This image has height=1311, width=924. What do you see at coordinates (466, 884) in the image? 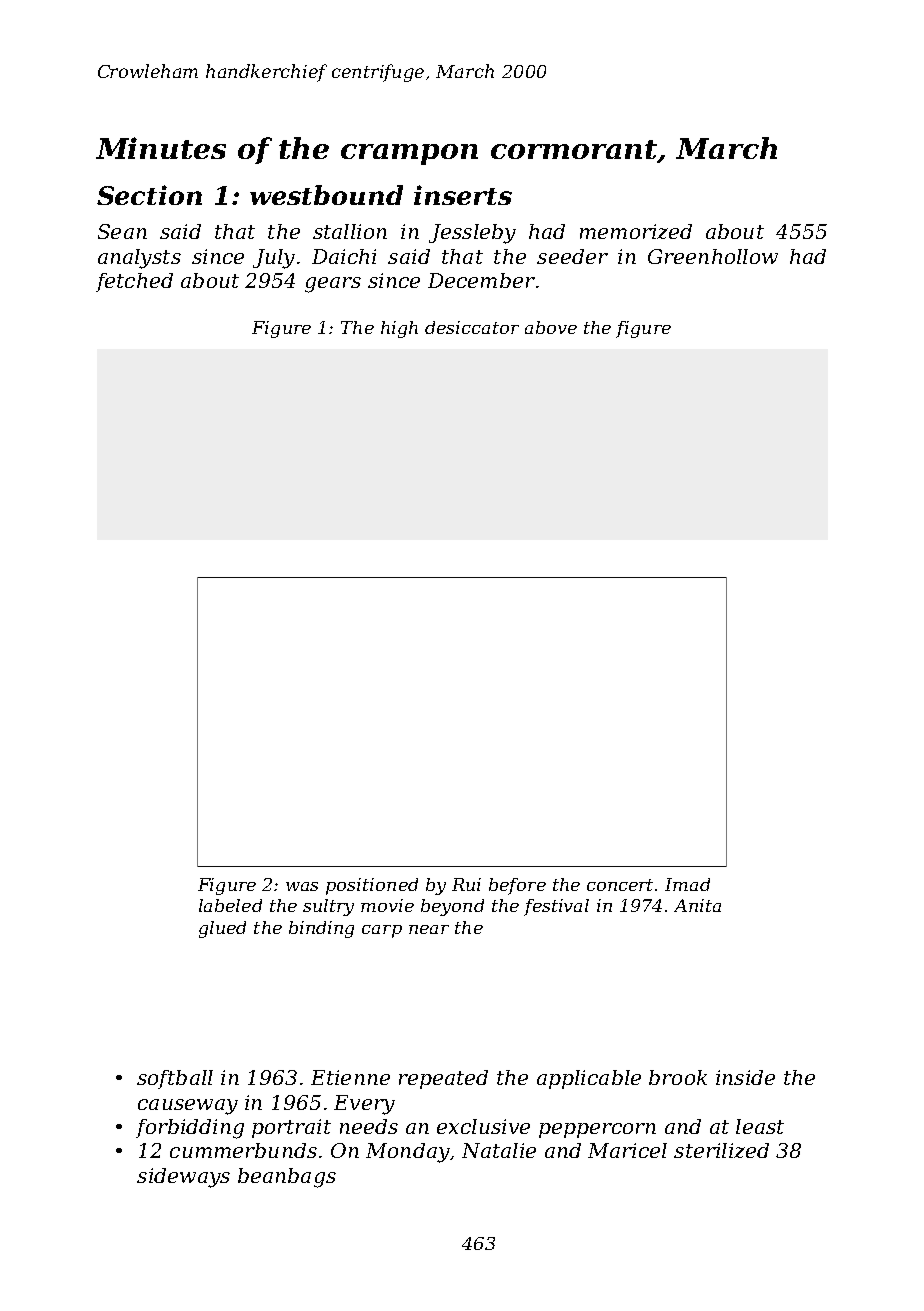
I see `Rui` at bounding box center [466, 884].
